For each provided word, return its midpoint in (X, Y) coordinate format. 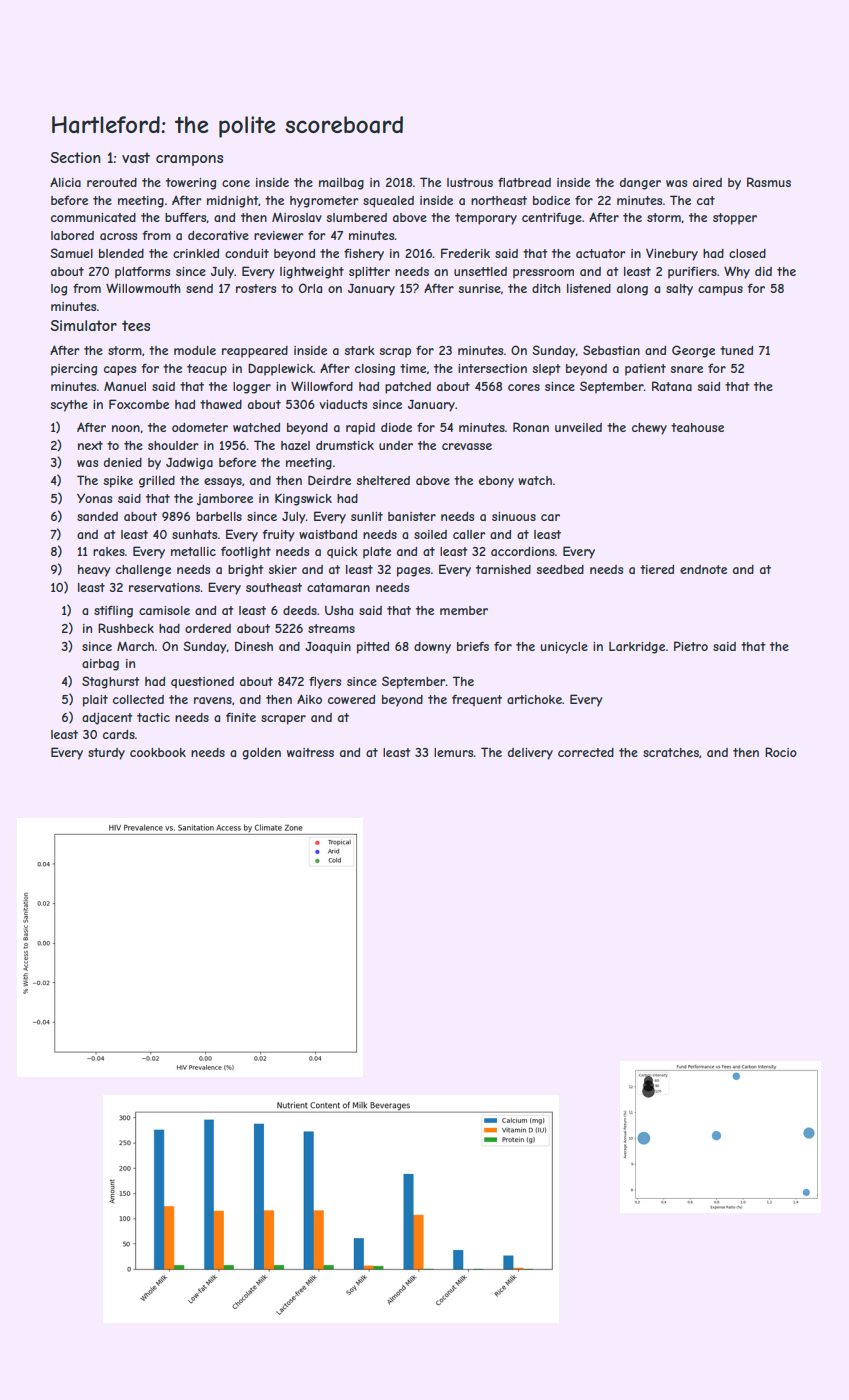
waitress (310, 752)
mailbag (341, 184)
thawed (221, 404)
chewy (649, 429)
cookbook (158, 752)
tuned (736, 350)
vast (136, 157)
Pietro (691, 646)
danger (640, 184)
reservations (164, 587)
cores (524, 387)
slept (546, 370)
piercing (74, 370)
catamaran (338, 587)
